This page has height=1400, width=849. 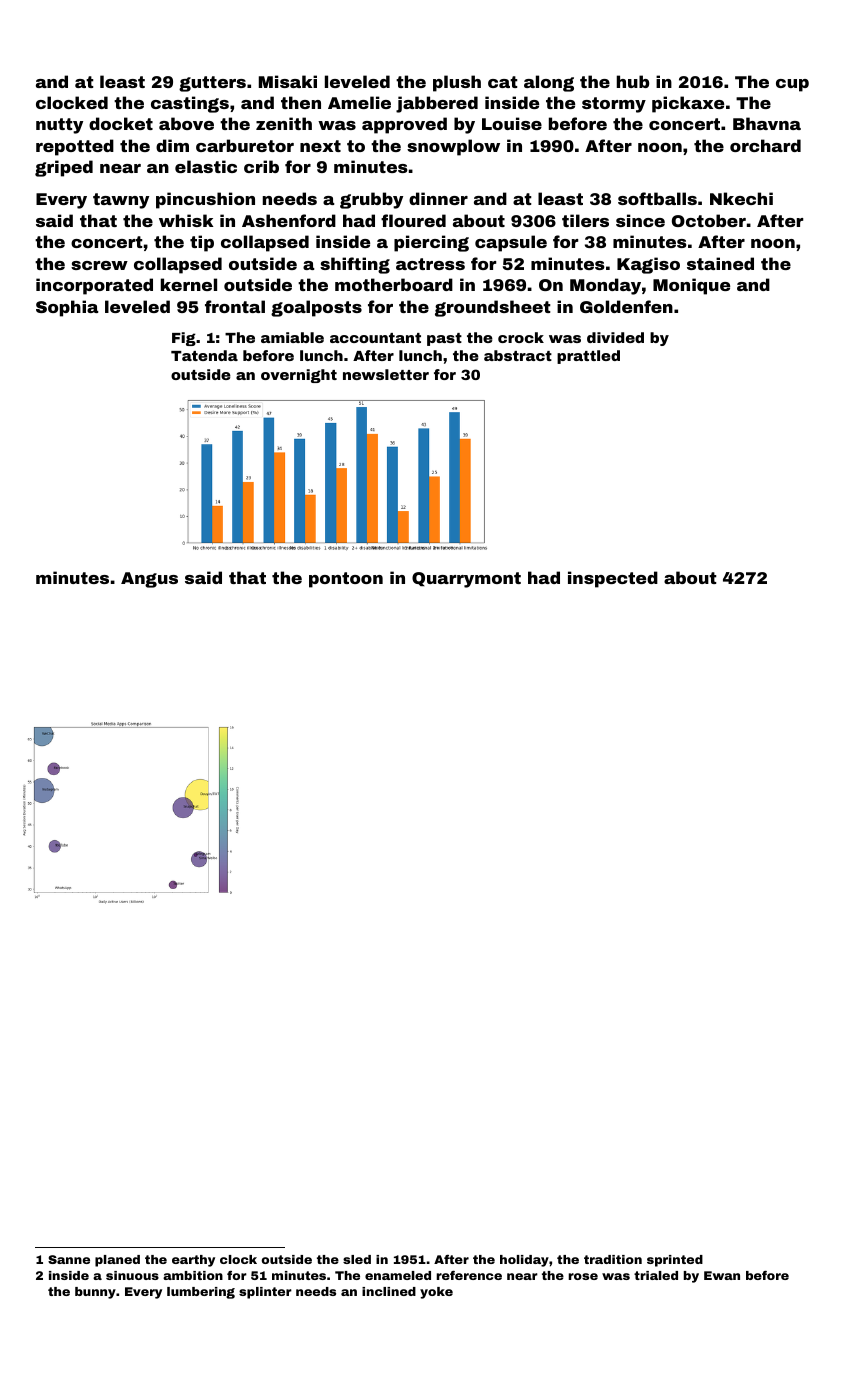 What do you see at coordinates (201, 1293) in the page?
I see `lumbering` at bounding box center [201, 1293].
